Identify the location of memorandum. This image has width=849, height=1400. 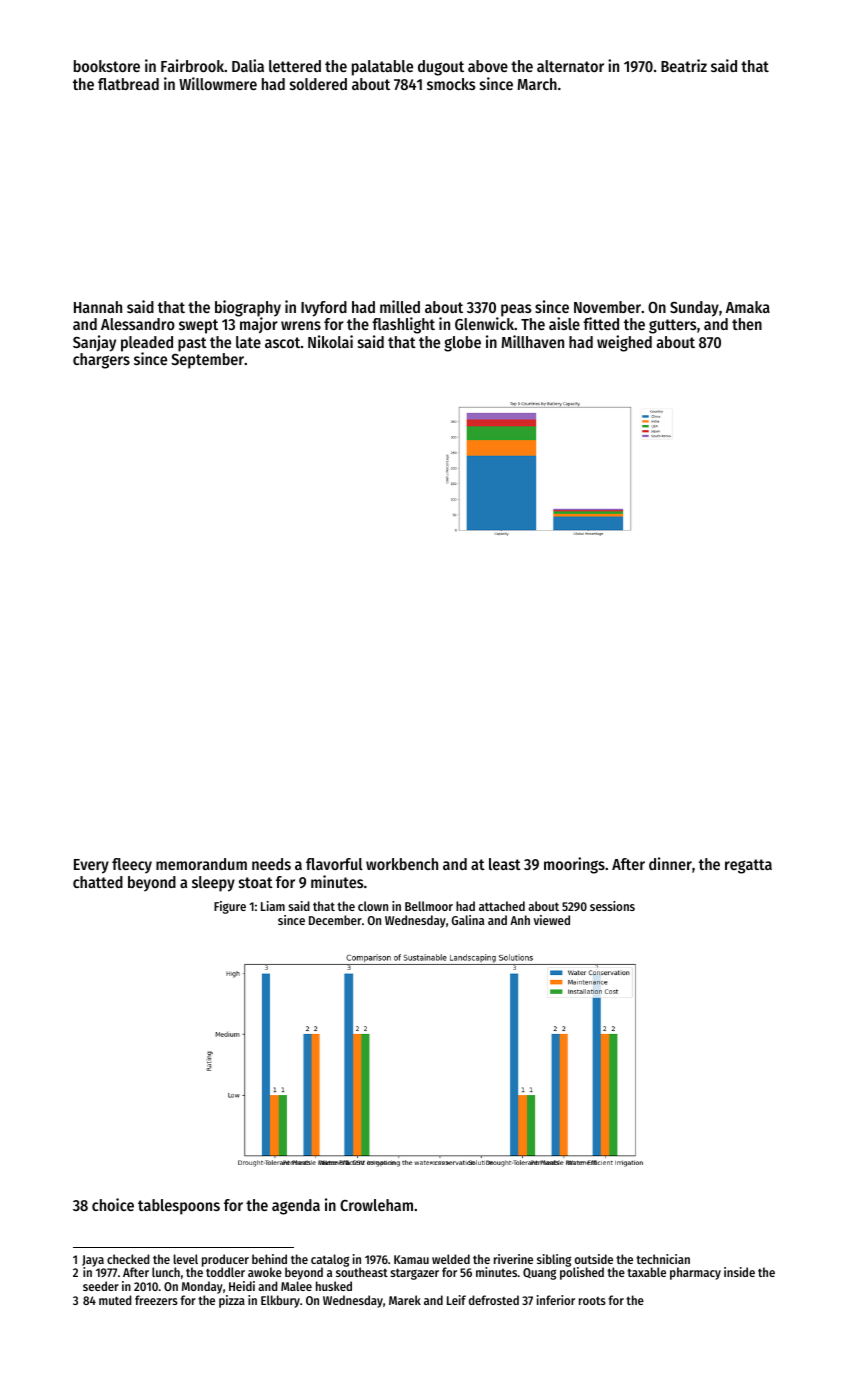
(201, 864).
